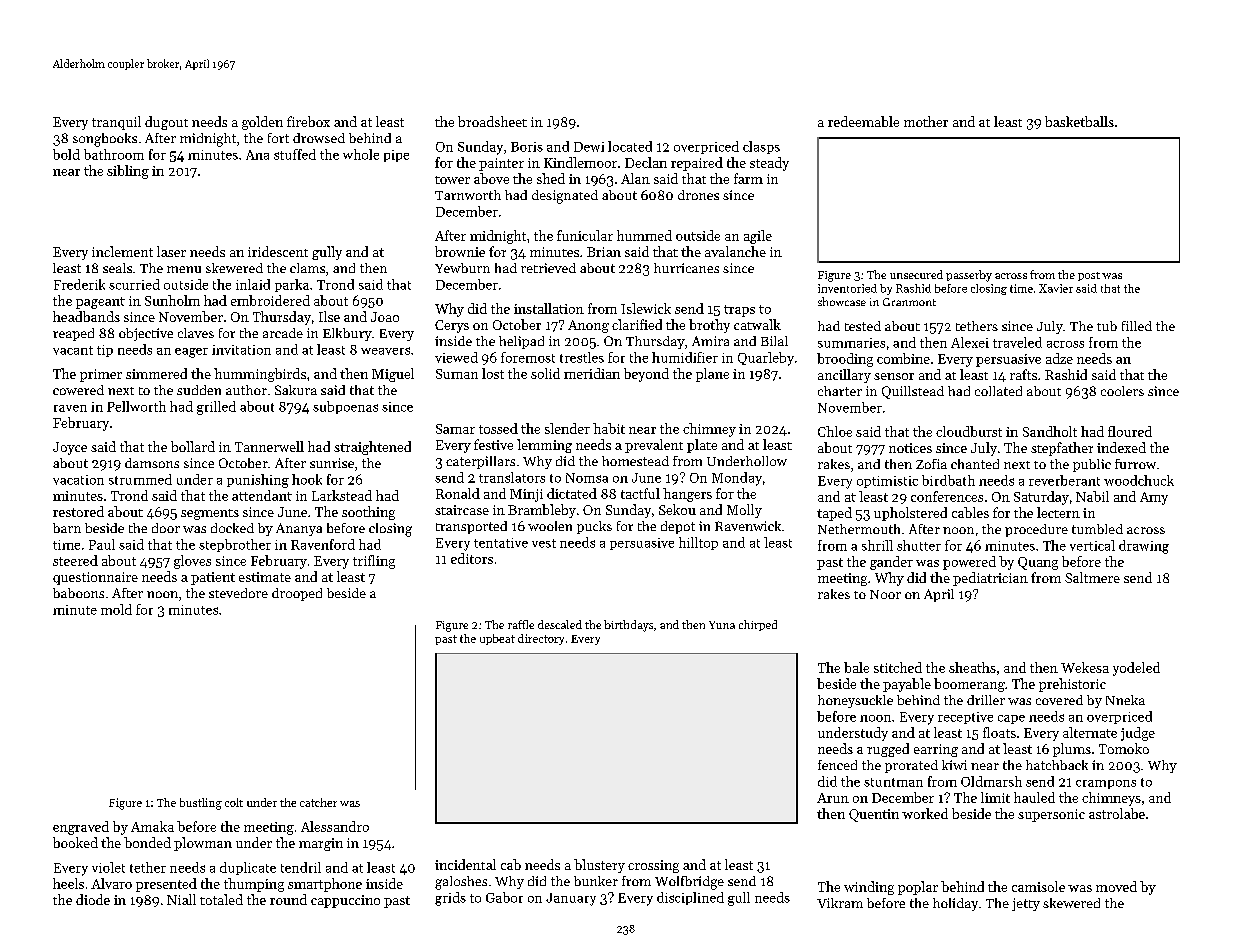 The width and height of the document is (1233, 952). Describe the element at coordinates (653, 866) in the document. I see `crossing` at that location.
